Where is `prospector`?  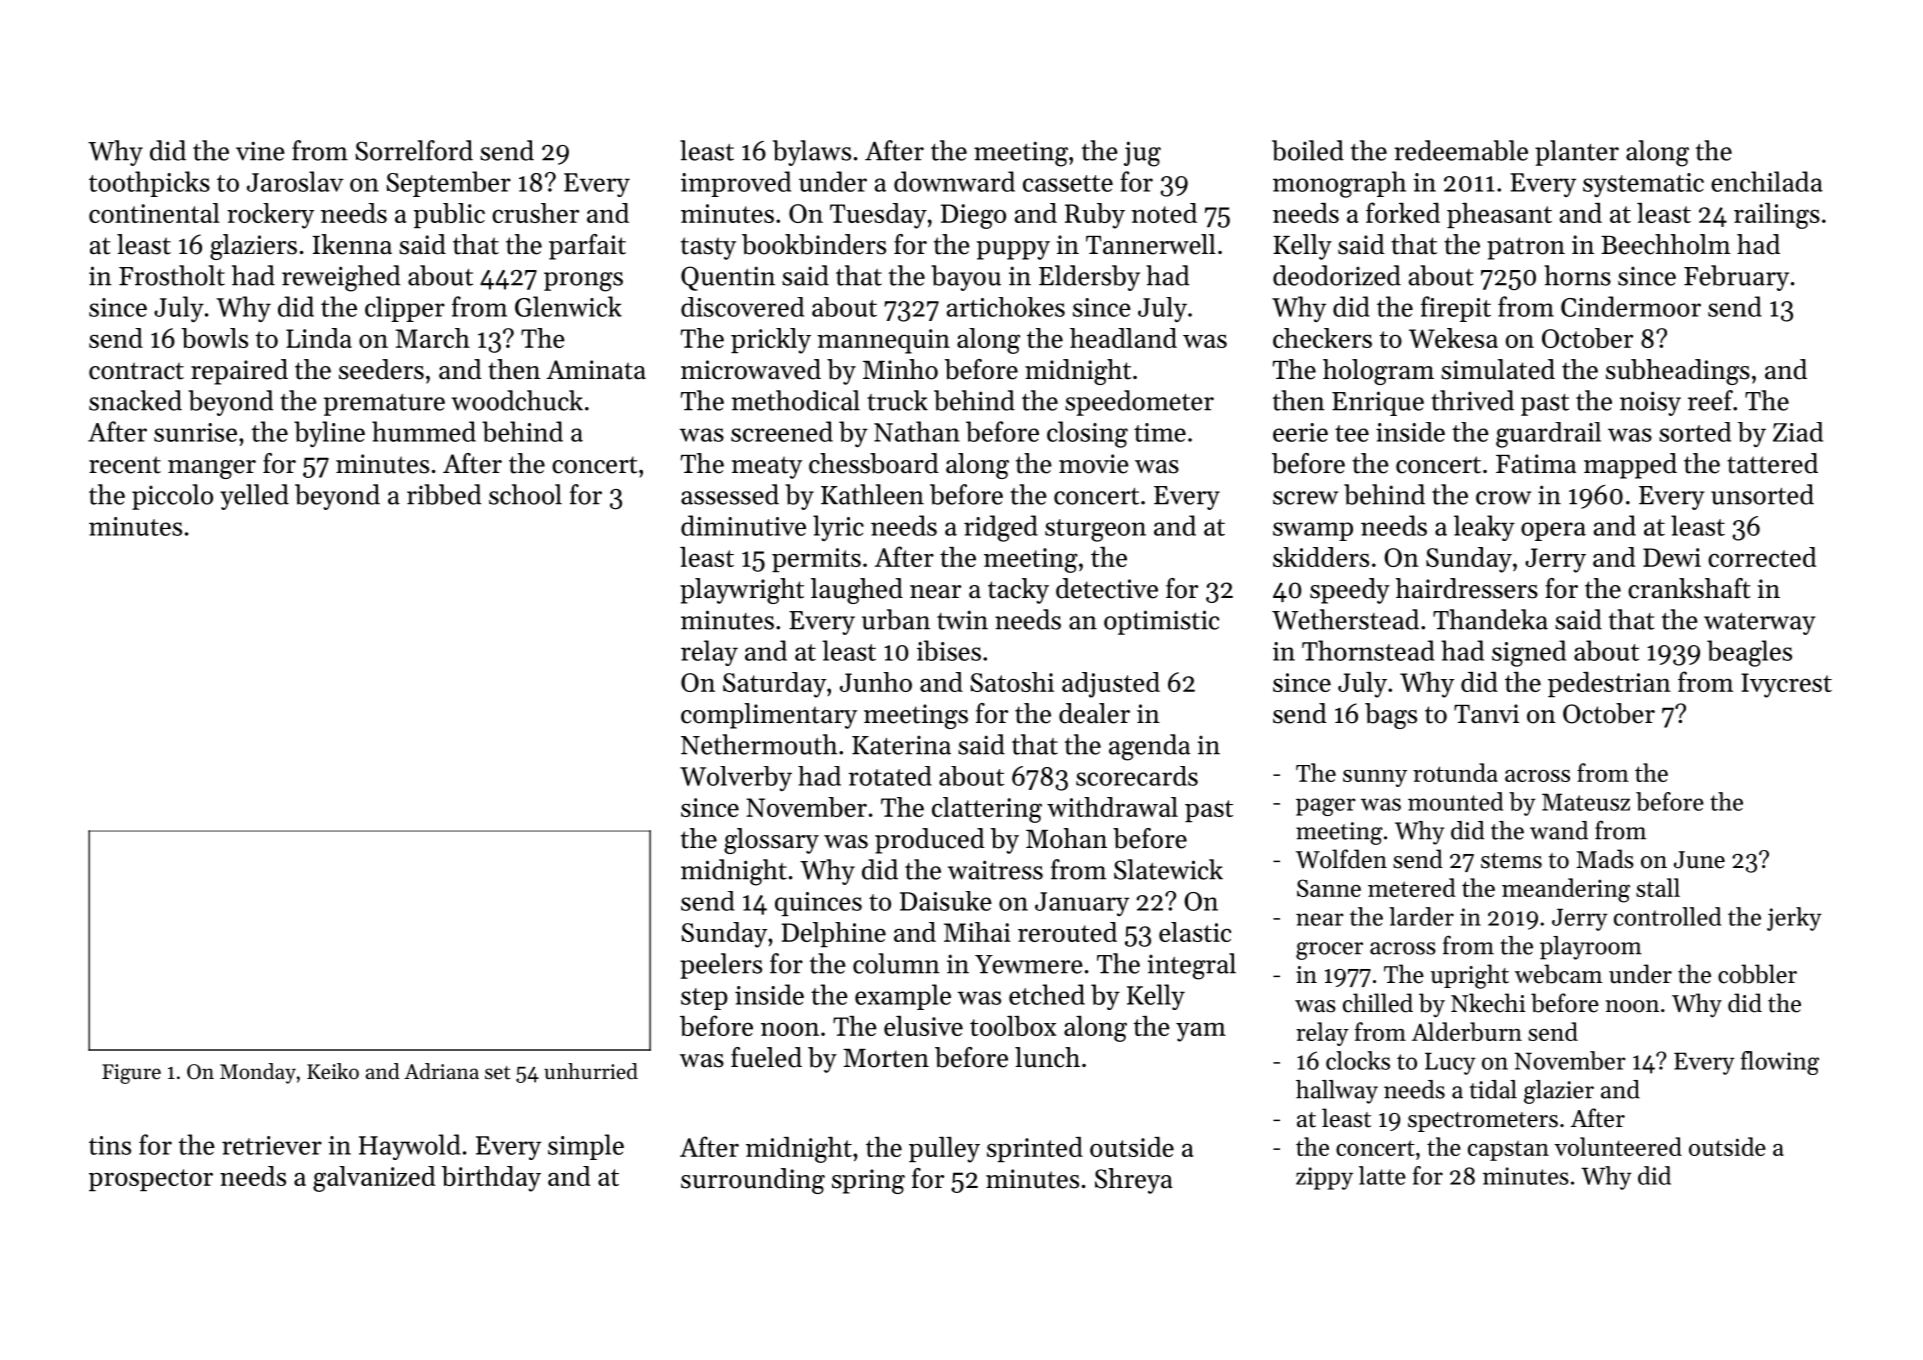 prospector is located at coordinates (151, 1180).
